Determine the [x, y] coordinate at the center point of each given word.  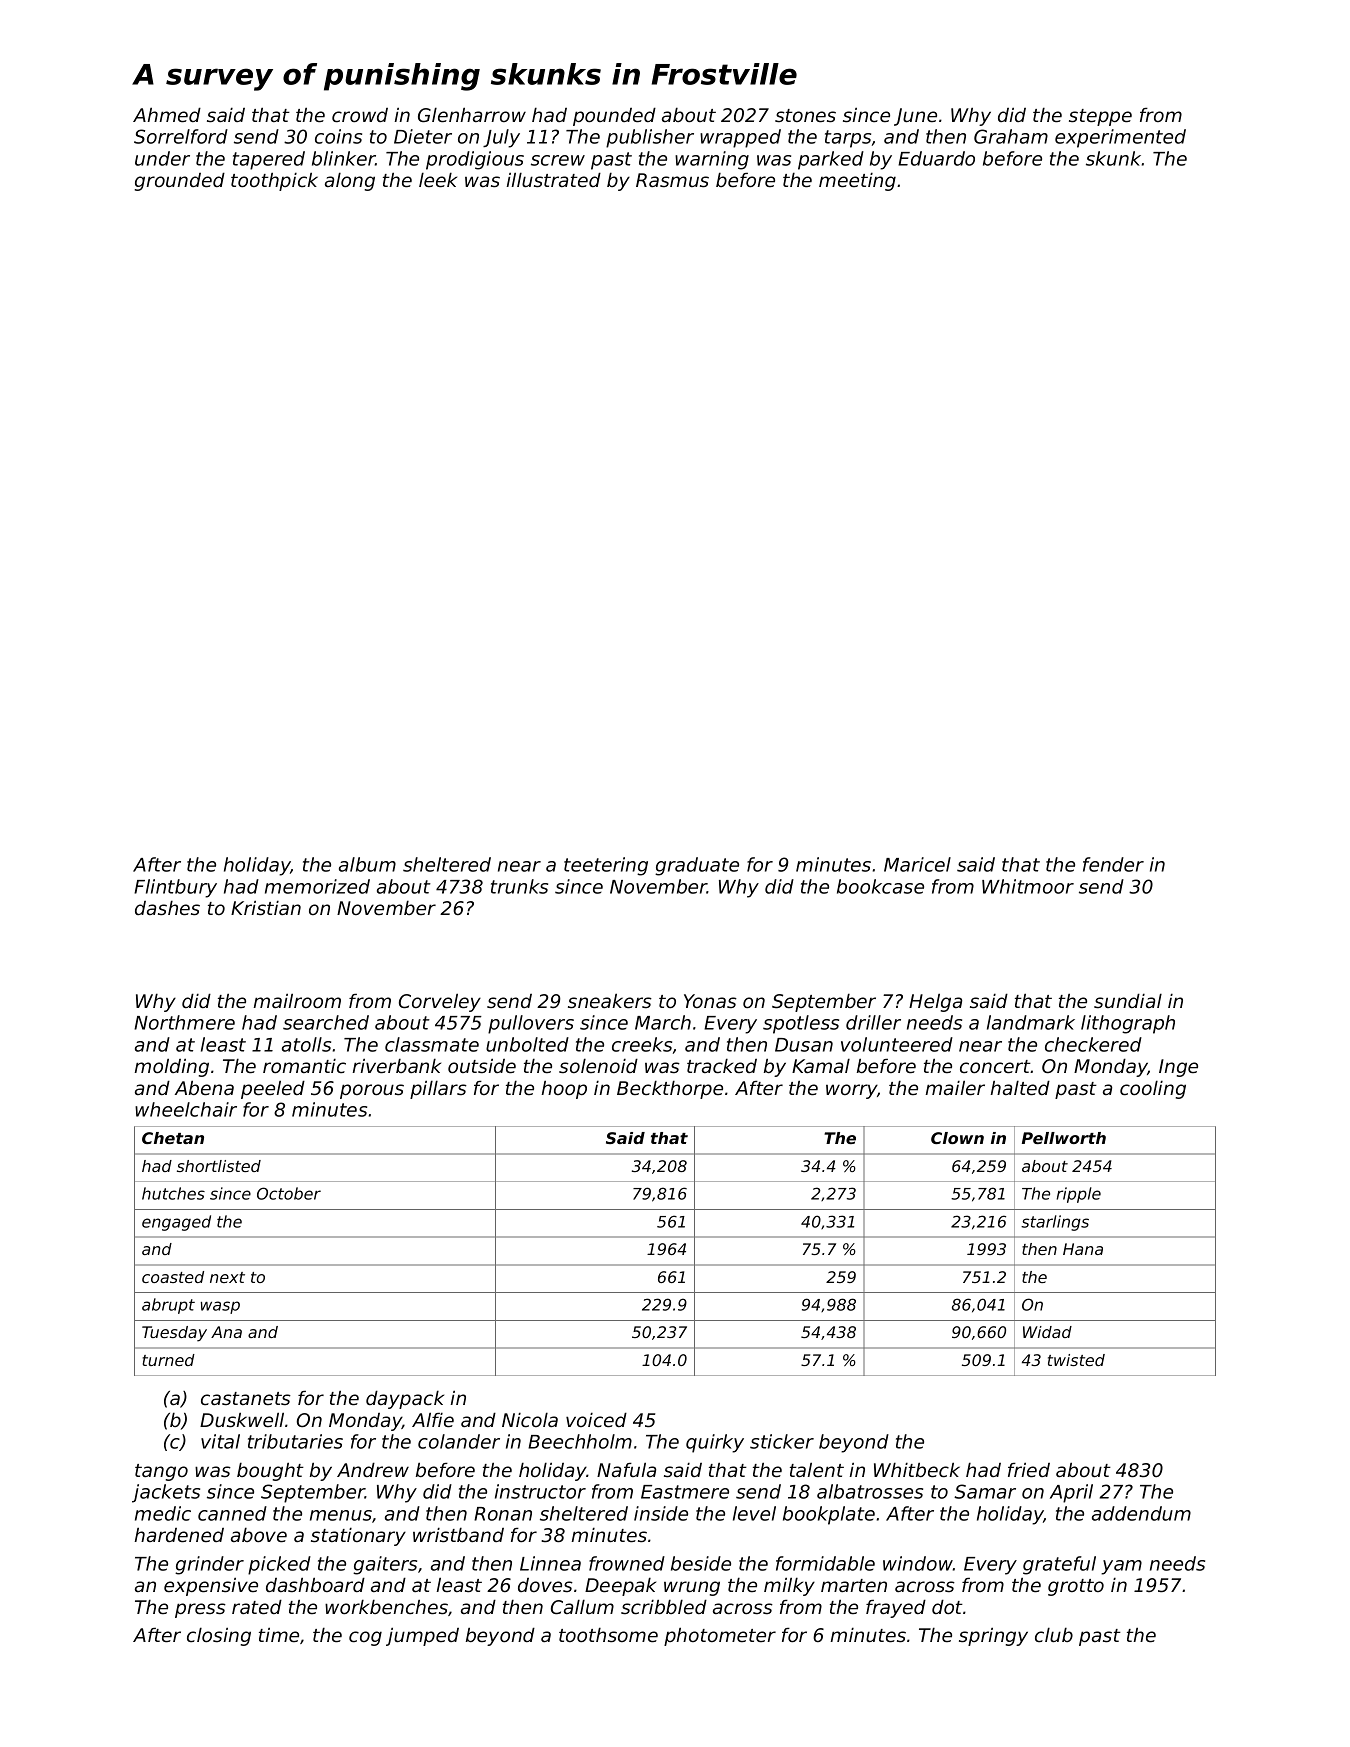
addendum [1141, 1513]
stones [805, 116]
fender [1113, 864]
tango [161, 1472]
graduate [697, 866]
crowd [360, 115]
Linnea [550, 1563]
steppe [1100, 117]
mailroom [297, 1001]
